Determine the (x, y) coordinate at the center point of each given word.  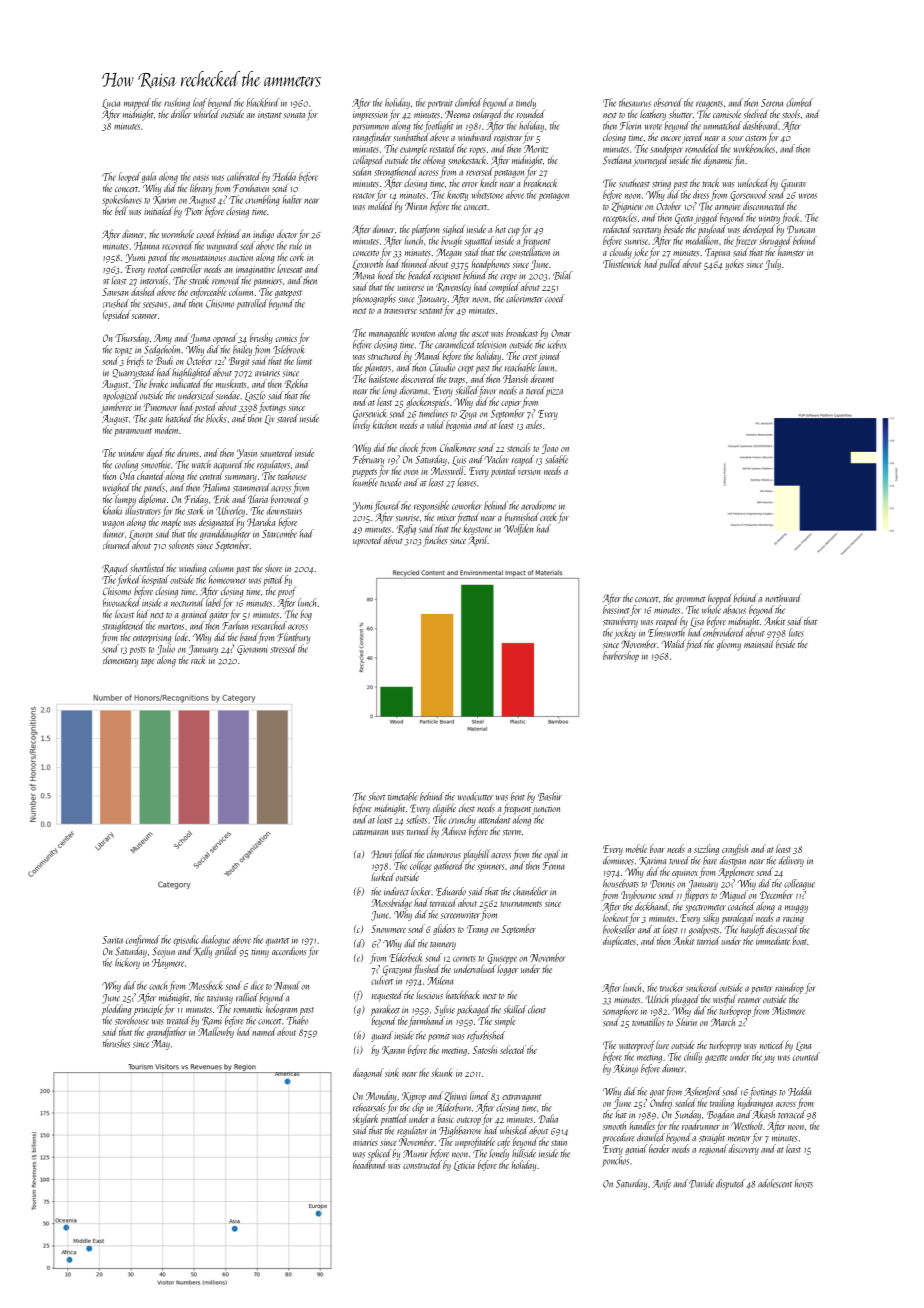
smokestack (467, 160)
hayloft (752, 930)
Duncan (801, 229)
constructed (422, 1164)
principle (148, 1009)
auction (241, 257)
